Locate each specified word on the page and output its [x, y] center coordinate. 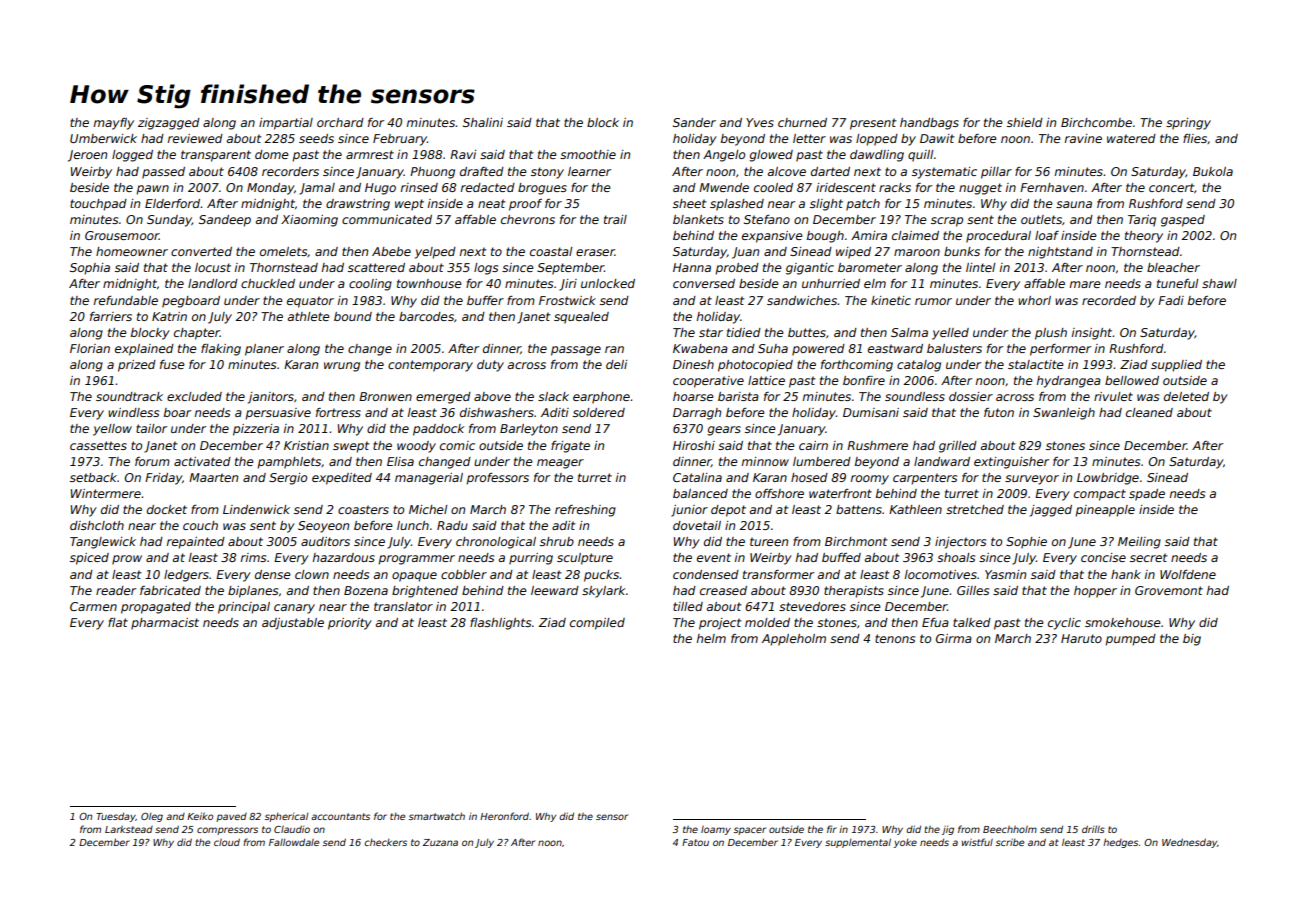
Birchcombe [1096, 122]
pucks [602, 576]
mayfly [114, 124]
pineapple [1105, 511]
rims [253, 557]
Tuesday [115, 817]
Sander [694, 122]
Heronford [504, 816]
